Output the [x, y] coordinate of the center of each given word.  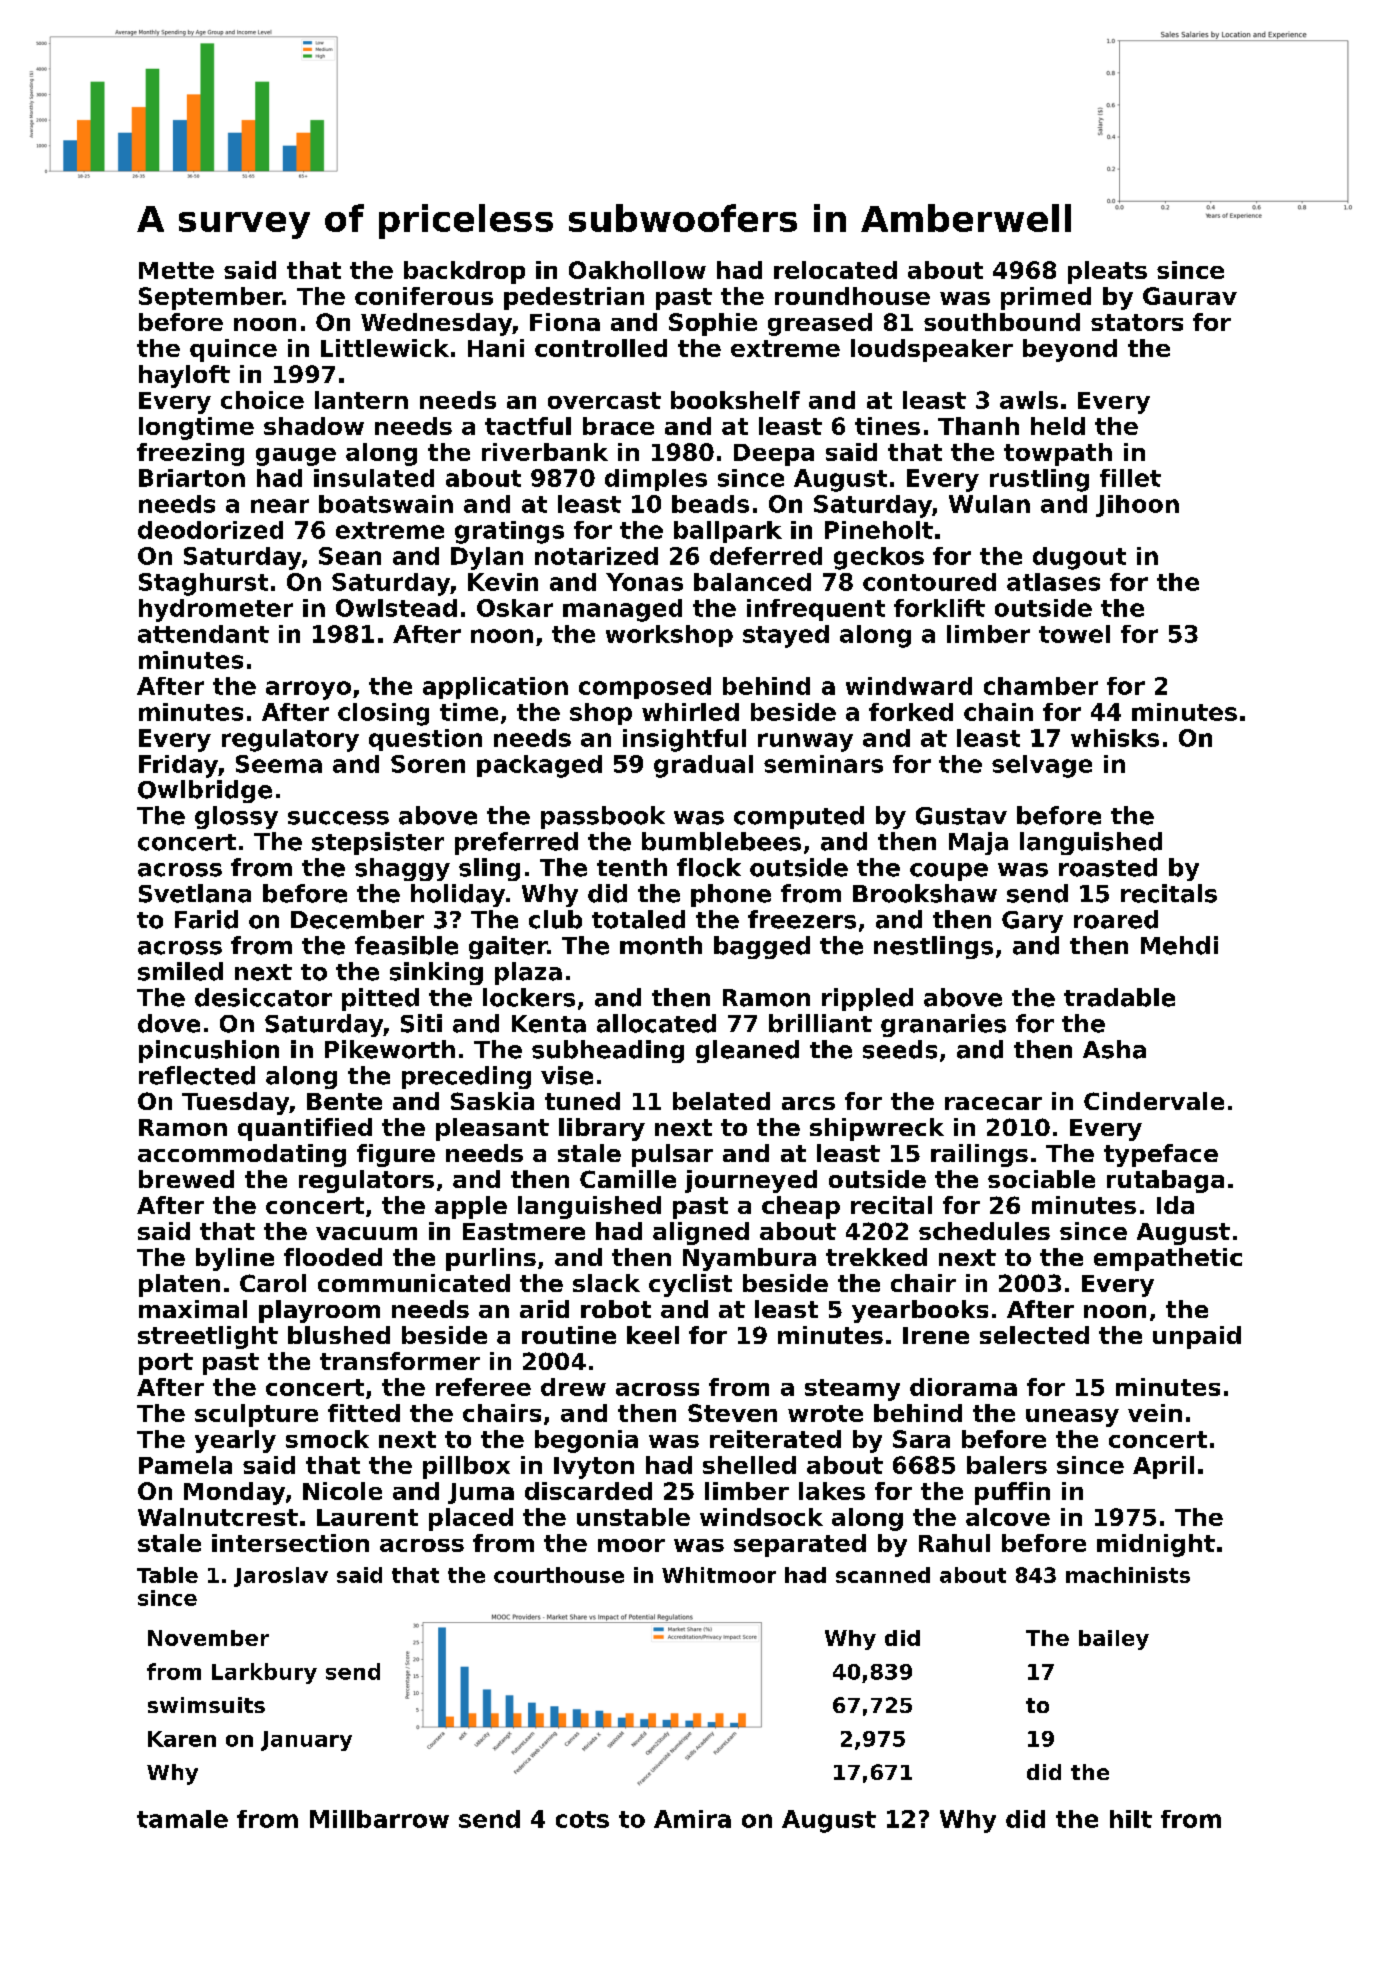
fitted [364, 1413]
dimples [656, 480]
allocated [656, 1023]
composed [645, 688]
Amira [692, 1819]
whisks [1115, 738]
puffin [1012, 1493]
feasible [406, 945]
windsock [761, 1517]
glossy [236, 817]
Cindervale [1154, 1101]
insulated [374, 478]
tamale [182, 1819]
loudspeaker [932, 350]
